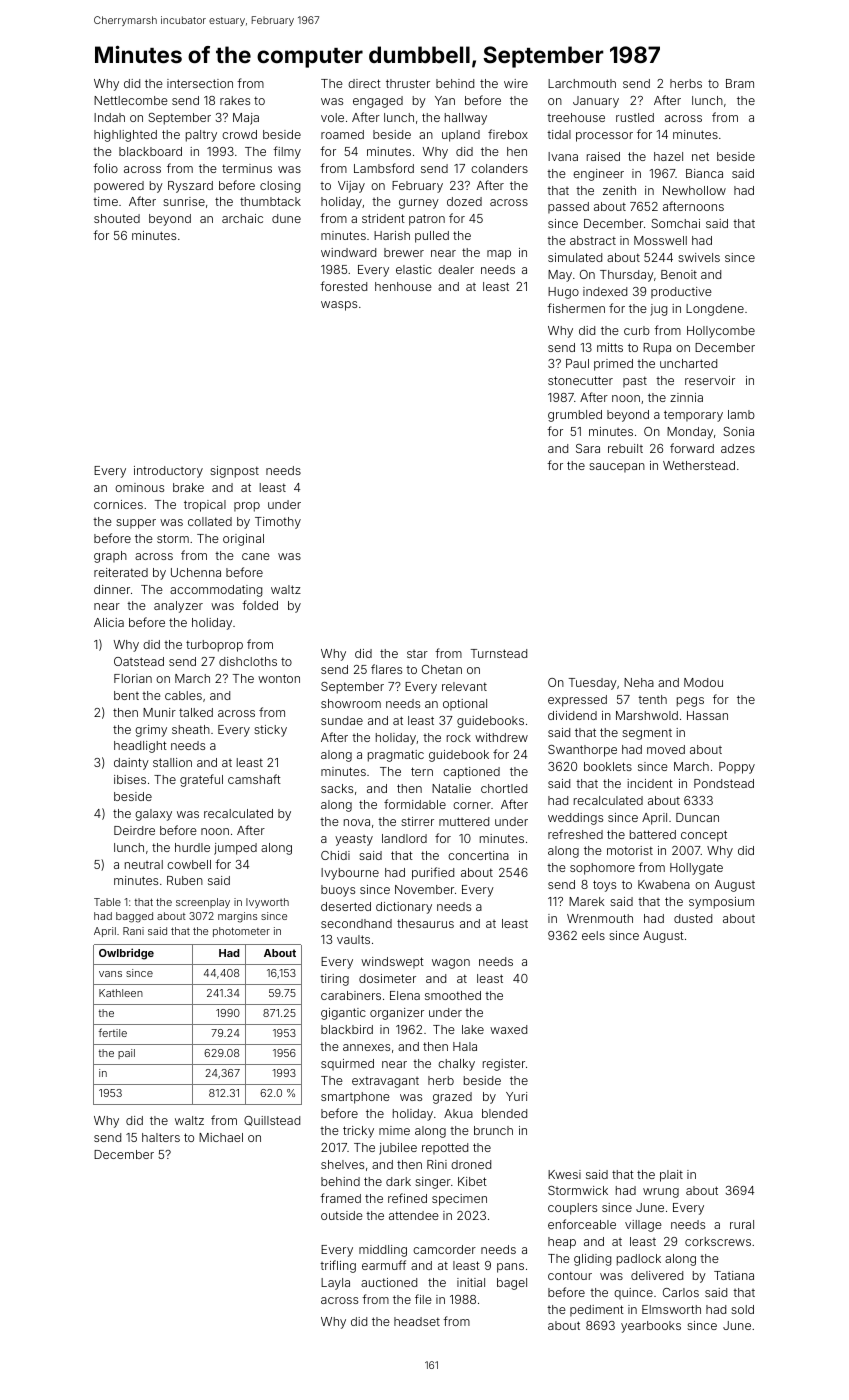  What do you see at coordinates (699, 465) in the image?
I see `Wetherstead` at bounding box center [699, 465].
